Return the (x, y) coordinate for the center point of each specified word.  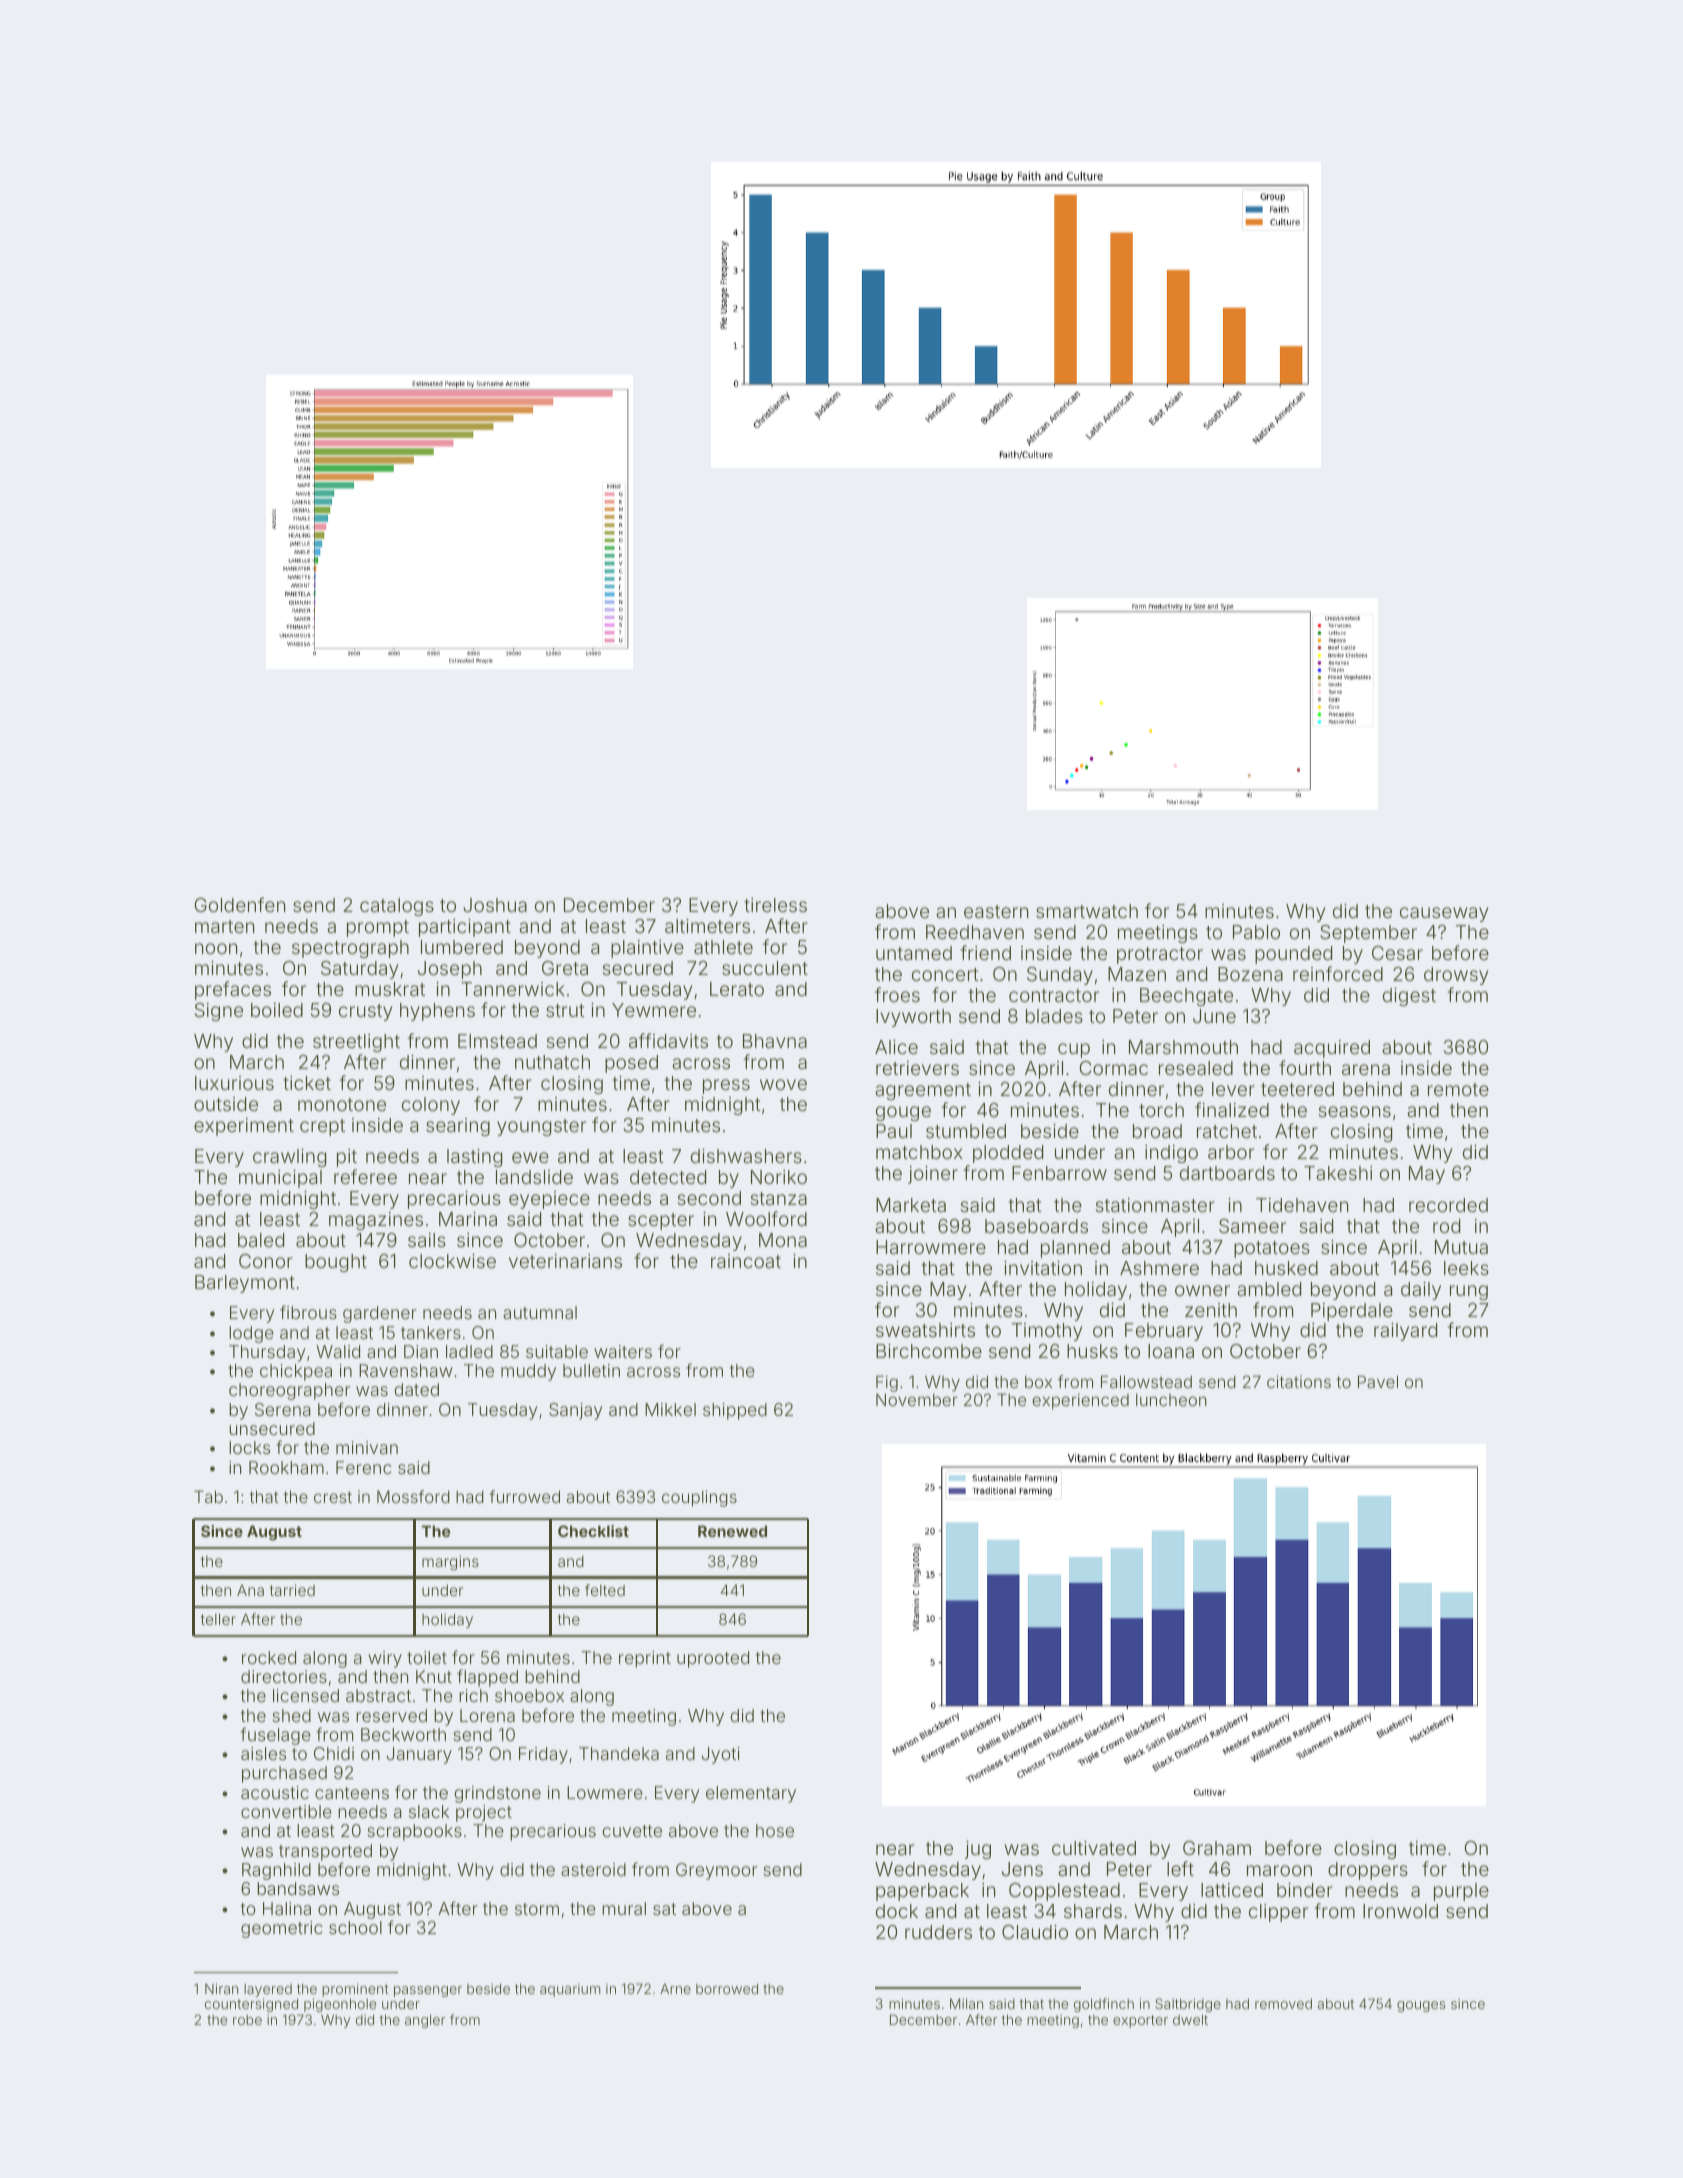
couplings (699, 1498)
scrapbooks (415, 1832)
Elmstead (497, 1041)
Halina (287, 1908)
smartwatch (1087, 911)
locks (249, 1447)
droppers (1368, 1871)
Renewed (732, 1531)
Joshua (495, 905)
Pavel (1378, 1381)
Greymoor (716, 1871)
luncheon (1171, 1399)
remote (1458, 1089)
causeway (1444, 914)
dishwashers (746, 1156)
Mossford (413, 1496)
